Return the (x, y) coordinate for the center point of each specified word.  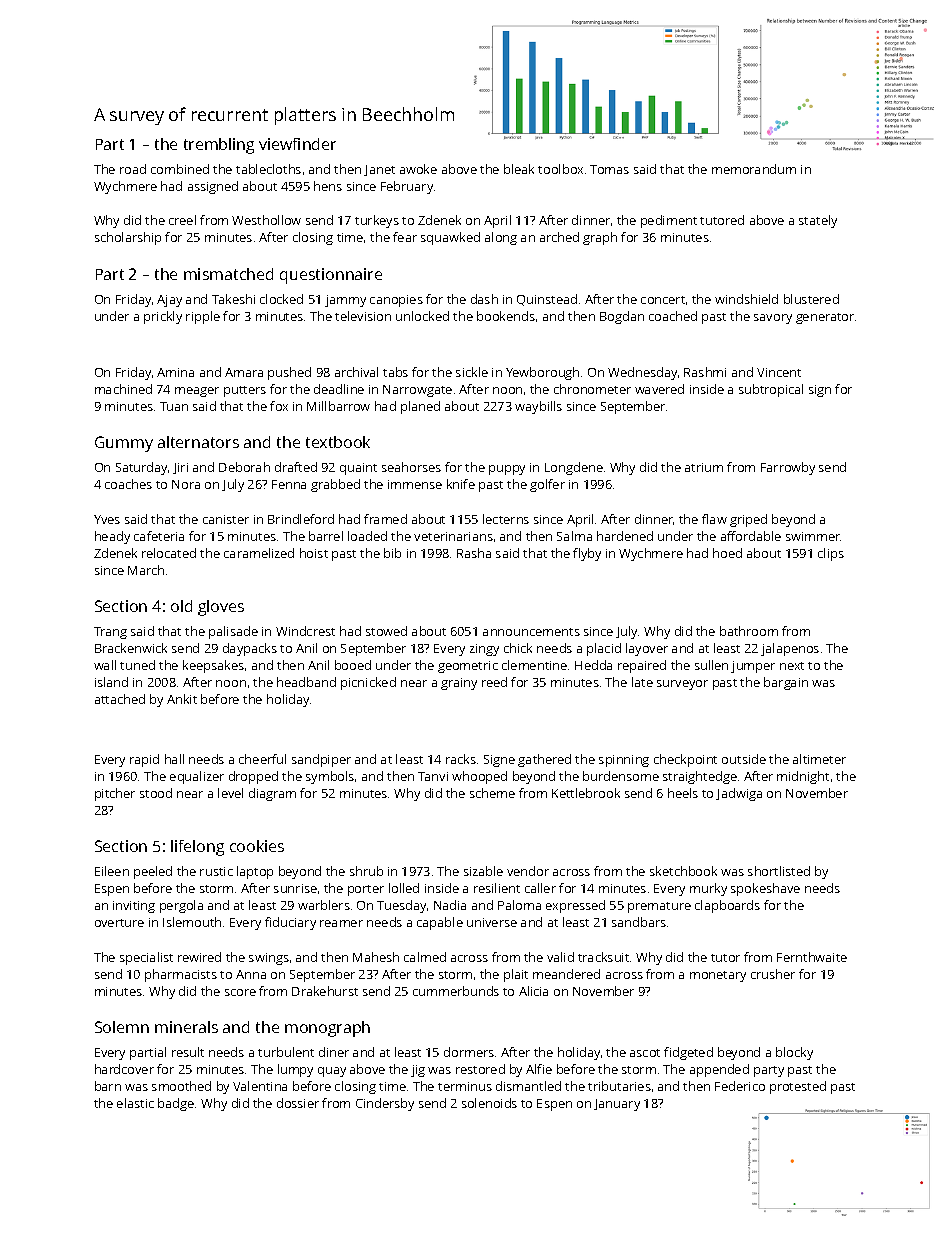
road (133, 169)
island (111, 682)
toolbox (560, 169)
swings (269, 959)
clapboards (727, 906)
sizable (483, 871)
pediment (669, 221)
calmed (425, 957)
